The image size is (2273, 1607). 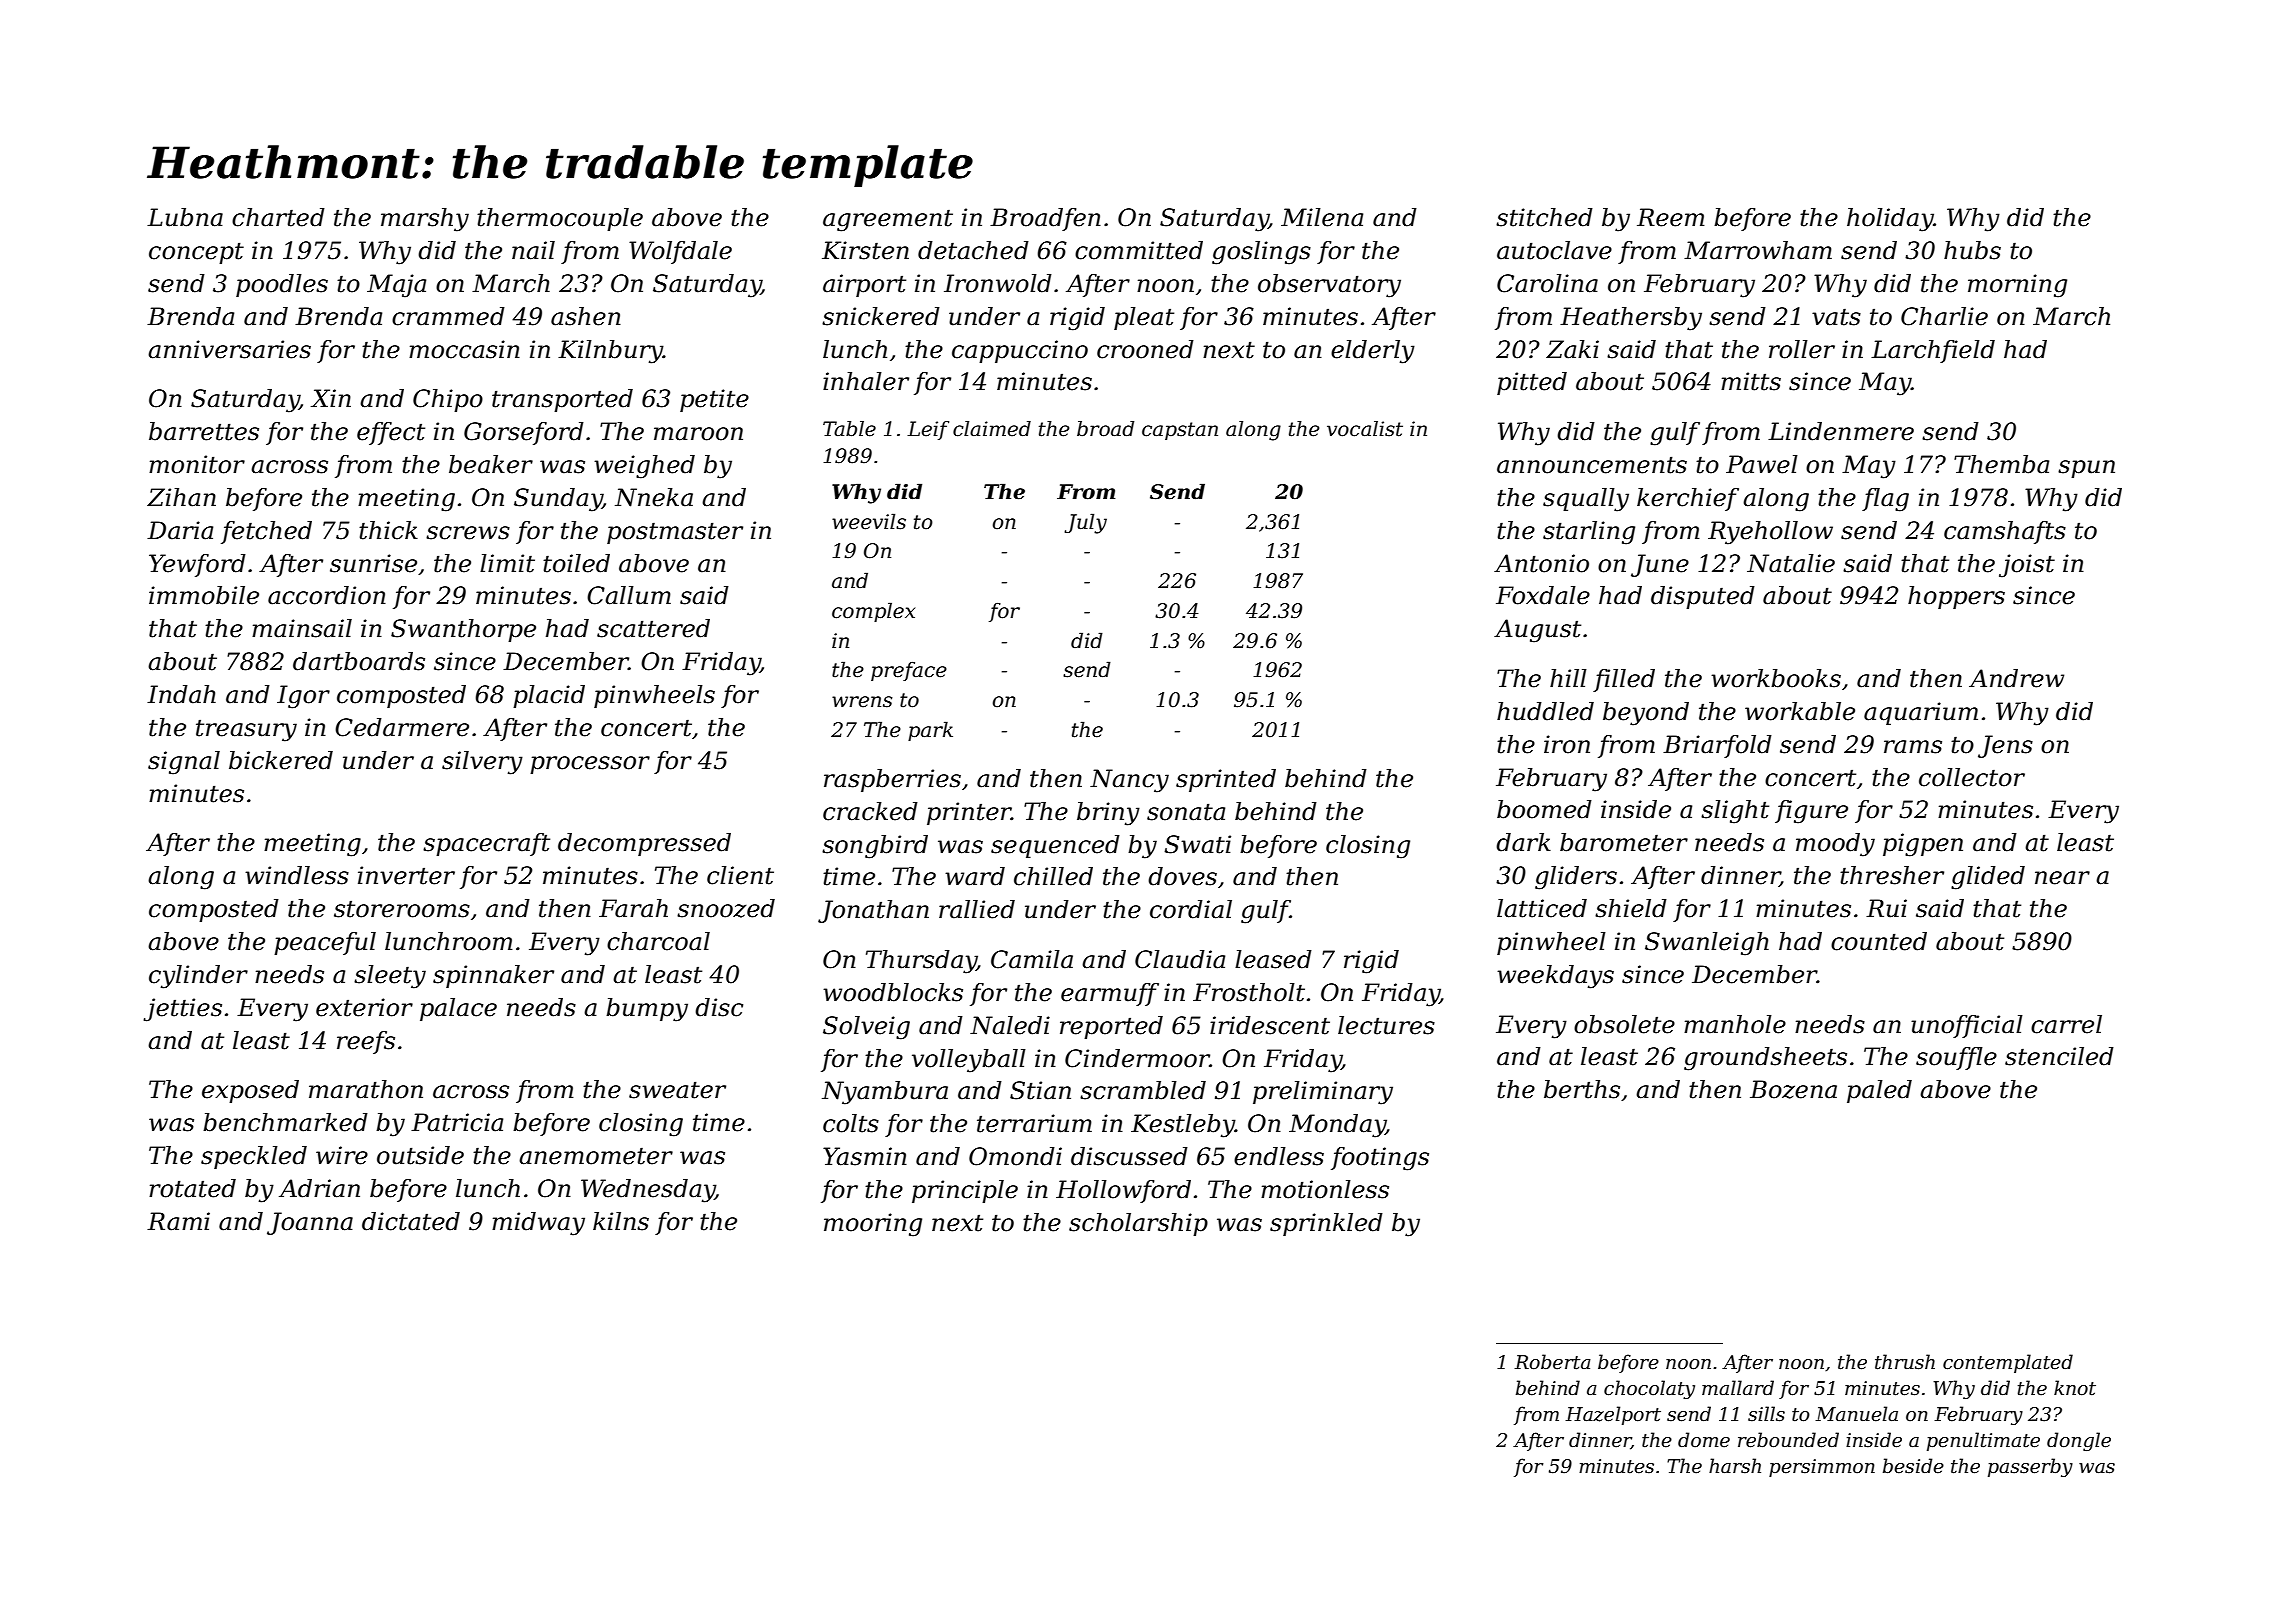 I want to click on thrush, so click(x=1905, y=1362).
